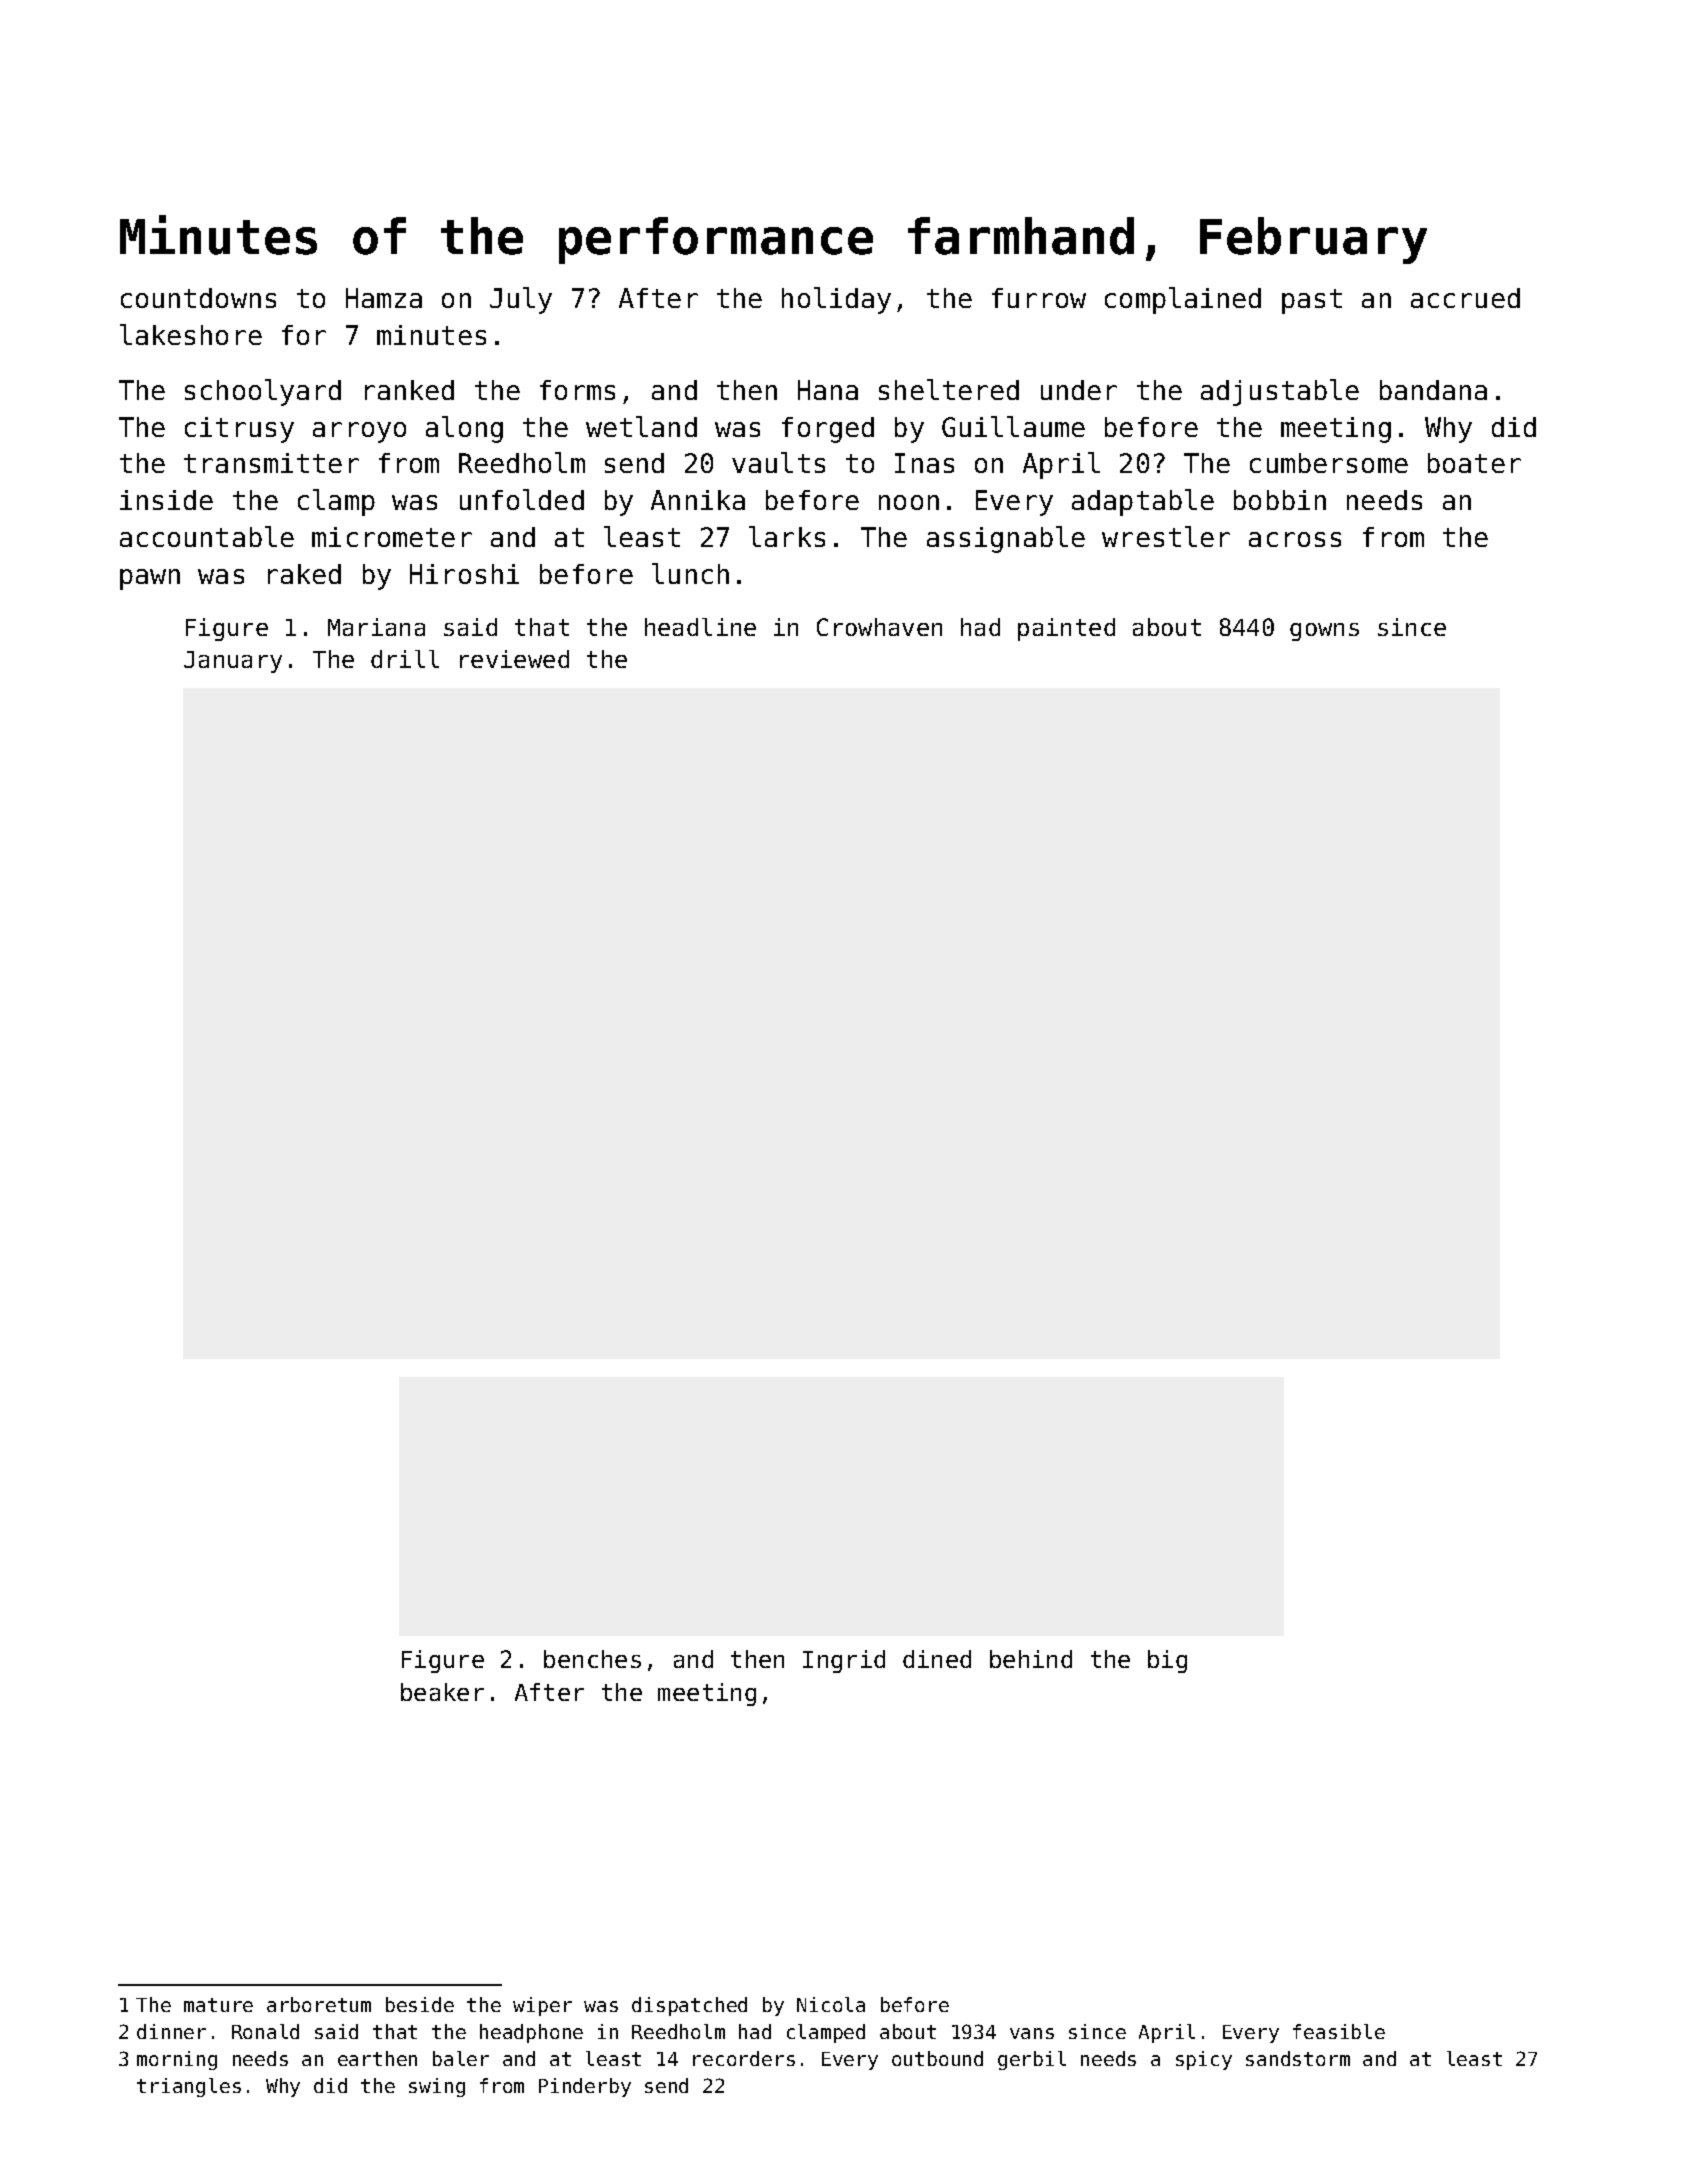  Describe the element at coordinates (1167, 1661) in the page. I see `big` at that location.
